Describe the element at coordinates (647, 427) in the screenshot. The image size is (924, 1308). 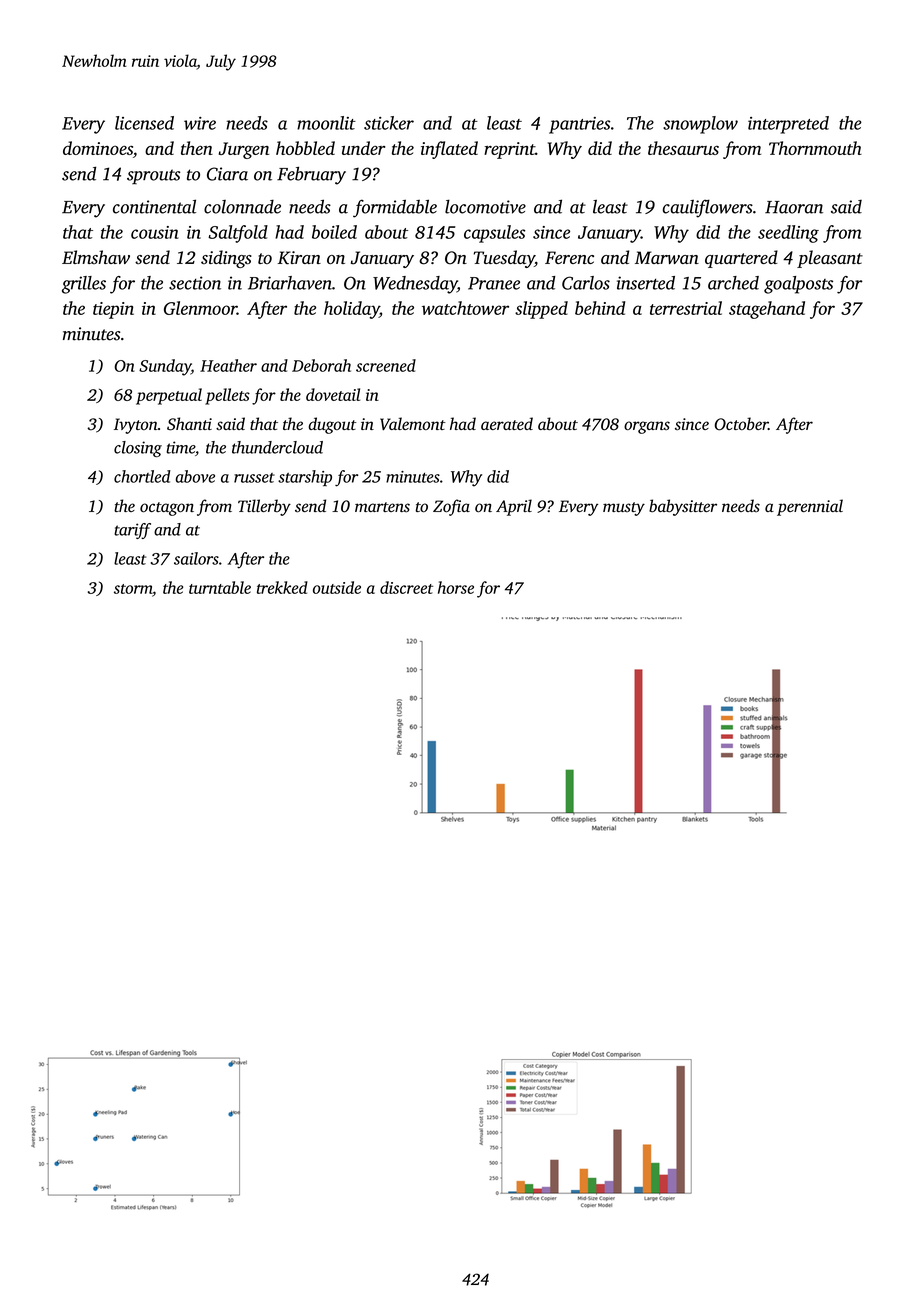
I see `organs` at that location.
